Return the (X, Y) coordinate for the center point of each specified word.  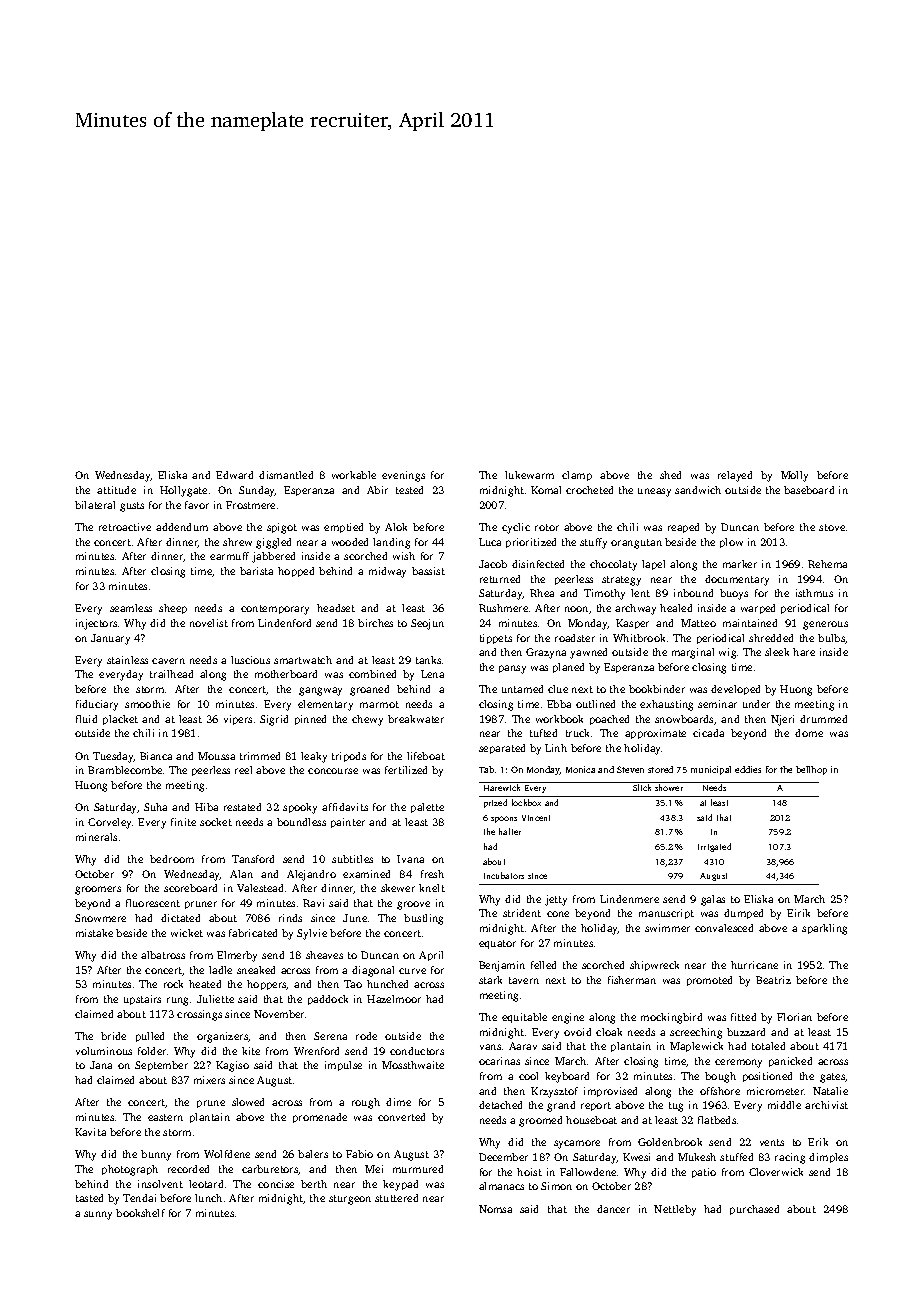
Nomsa (495, 1209)
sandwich (698, 490)
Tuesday (113, 757)
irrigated (714, 847)
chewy (367, 720)
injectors (96, 624)
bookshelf (140, 1213)
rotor (547, 527)
